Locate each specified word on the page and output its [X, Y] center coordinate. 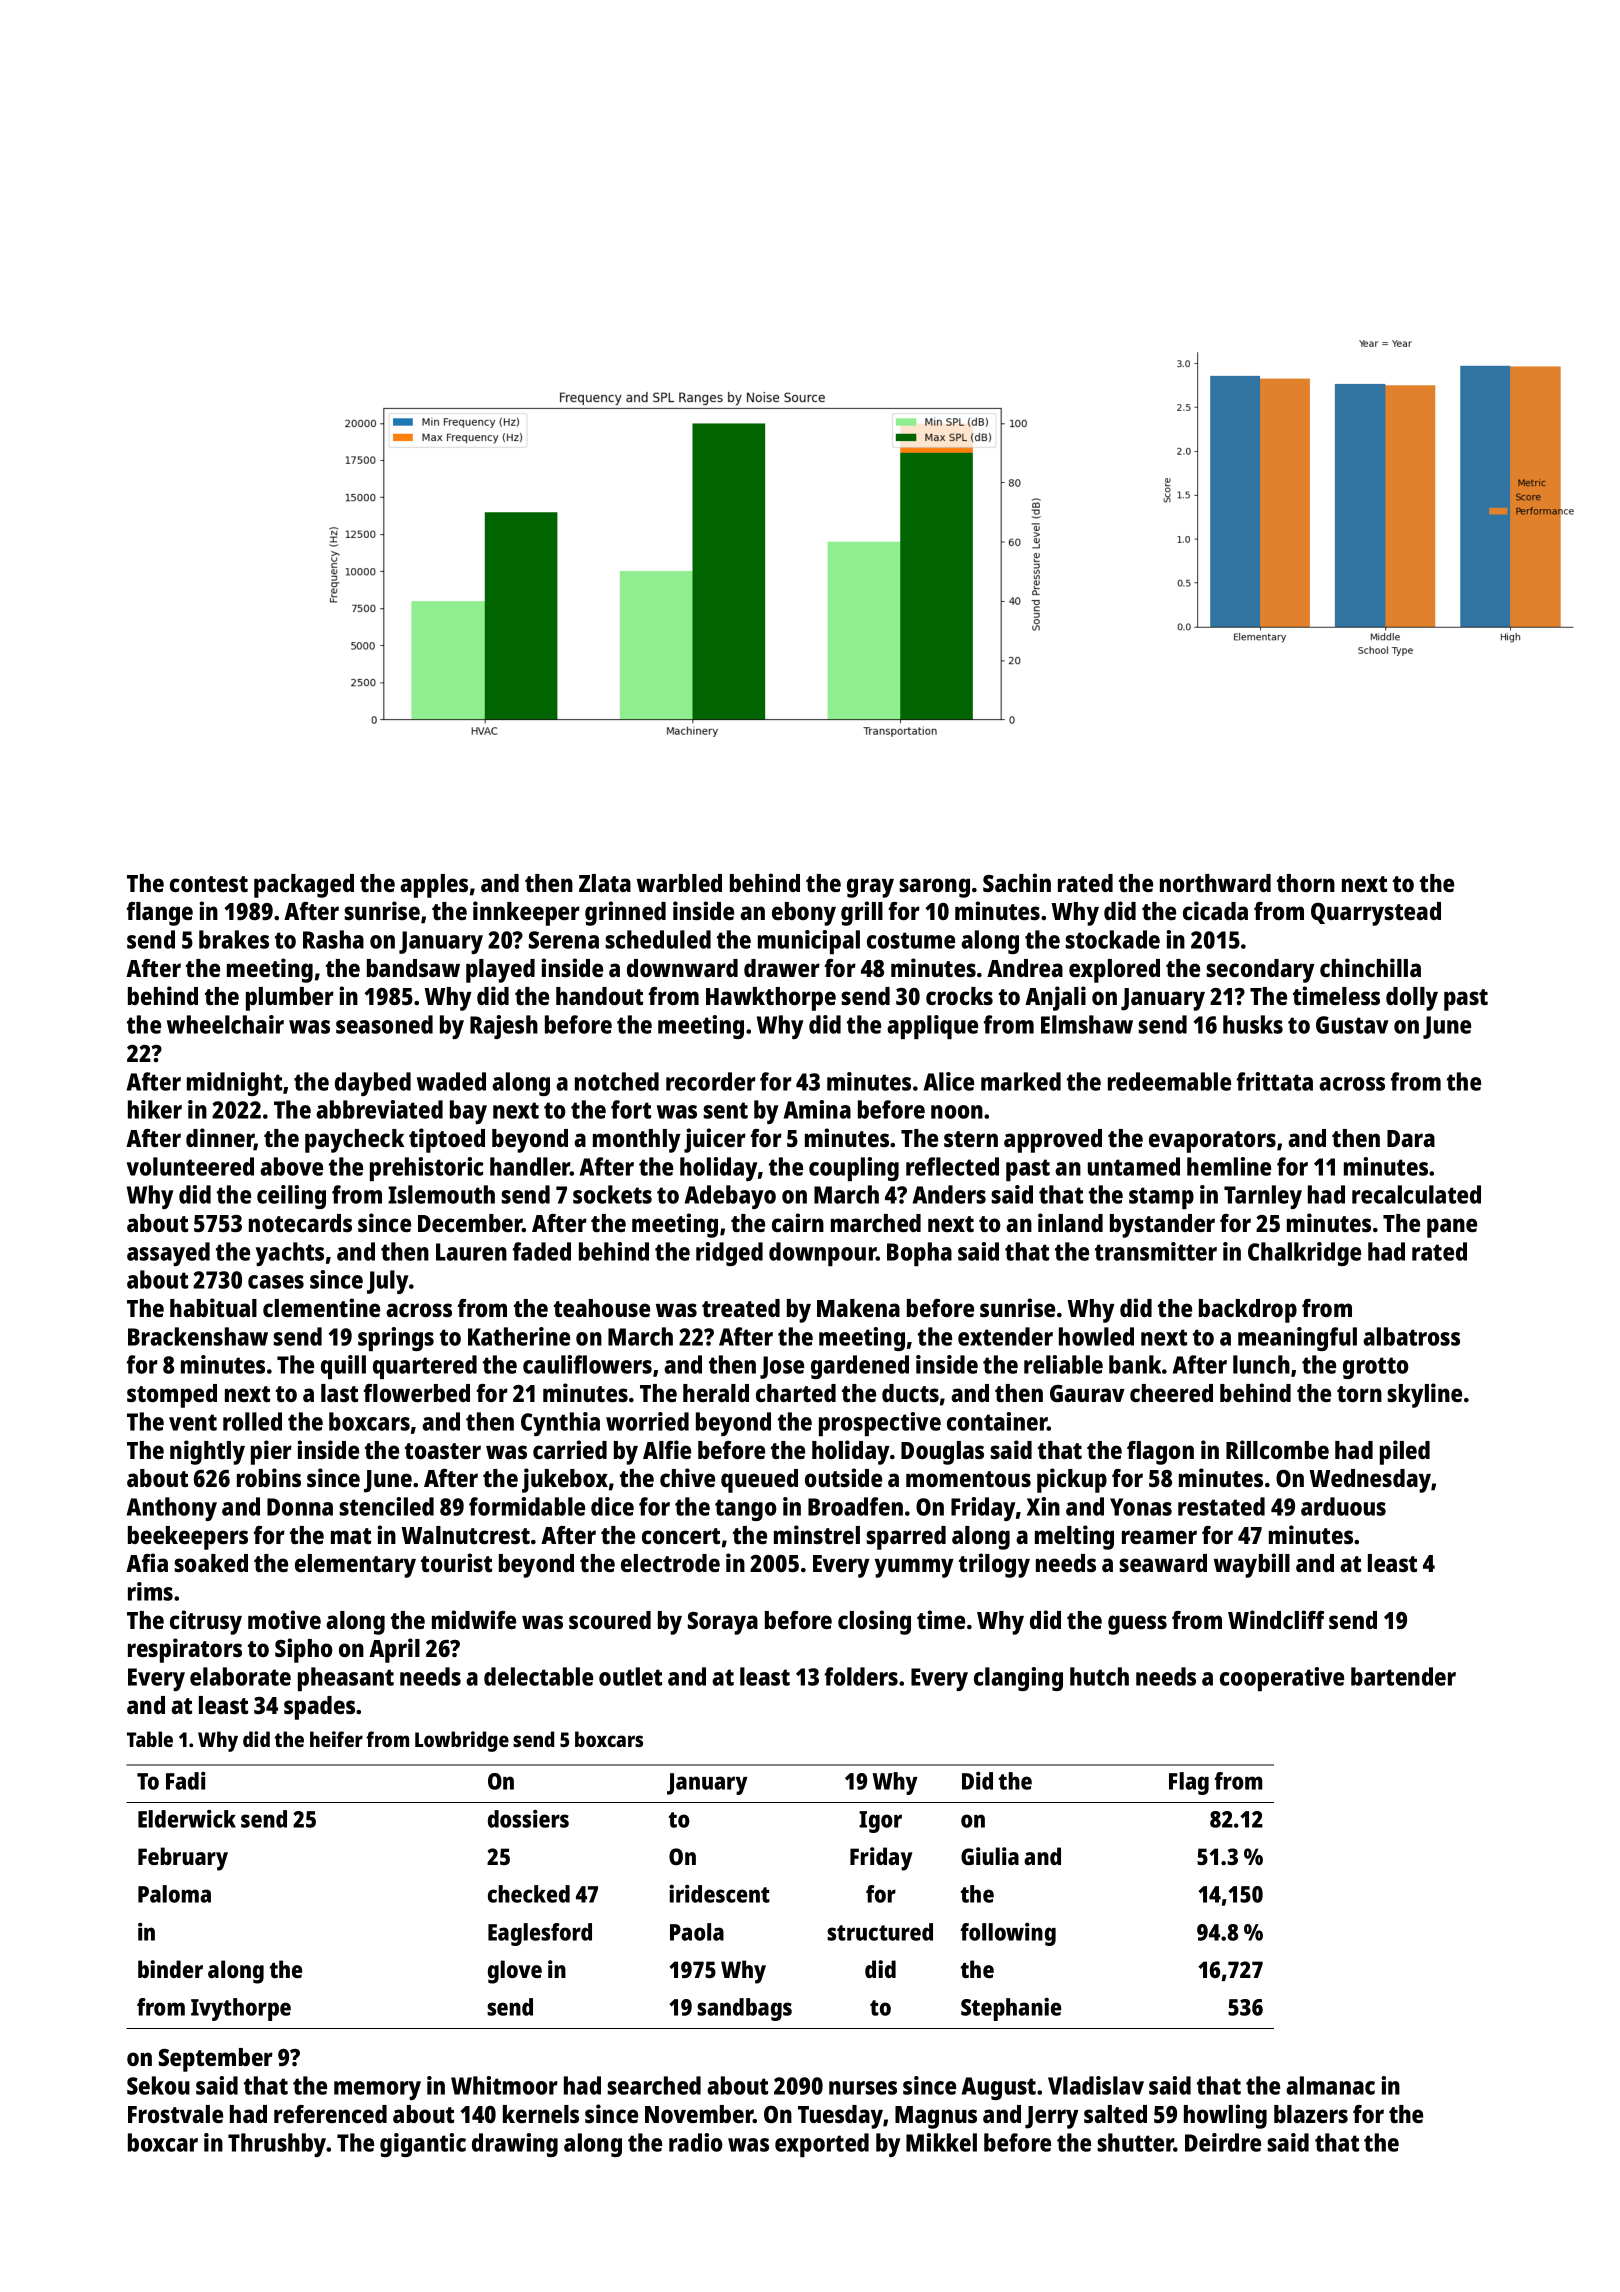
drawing [515, 2145]
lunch [1261, 1364]
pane [1452, 1228]
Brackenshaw [198, 1336]
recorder [711, 1081]
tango [746, 1510]
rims [150, 1591]
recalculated [1416, 1194]
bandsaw [413, 968]
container [997, 1421]
